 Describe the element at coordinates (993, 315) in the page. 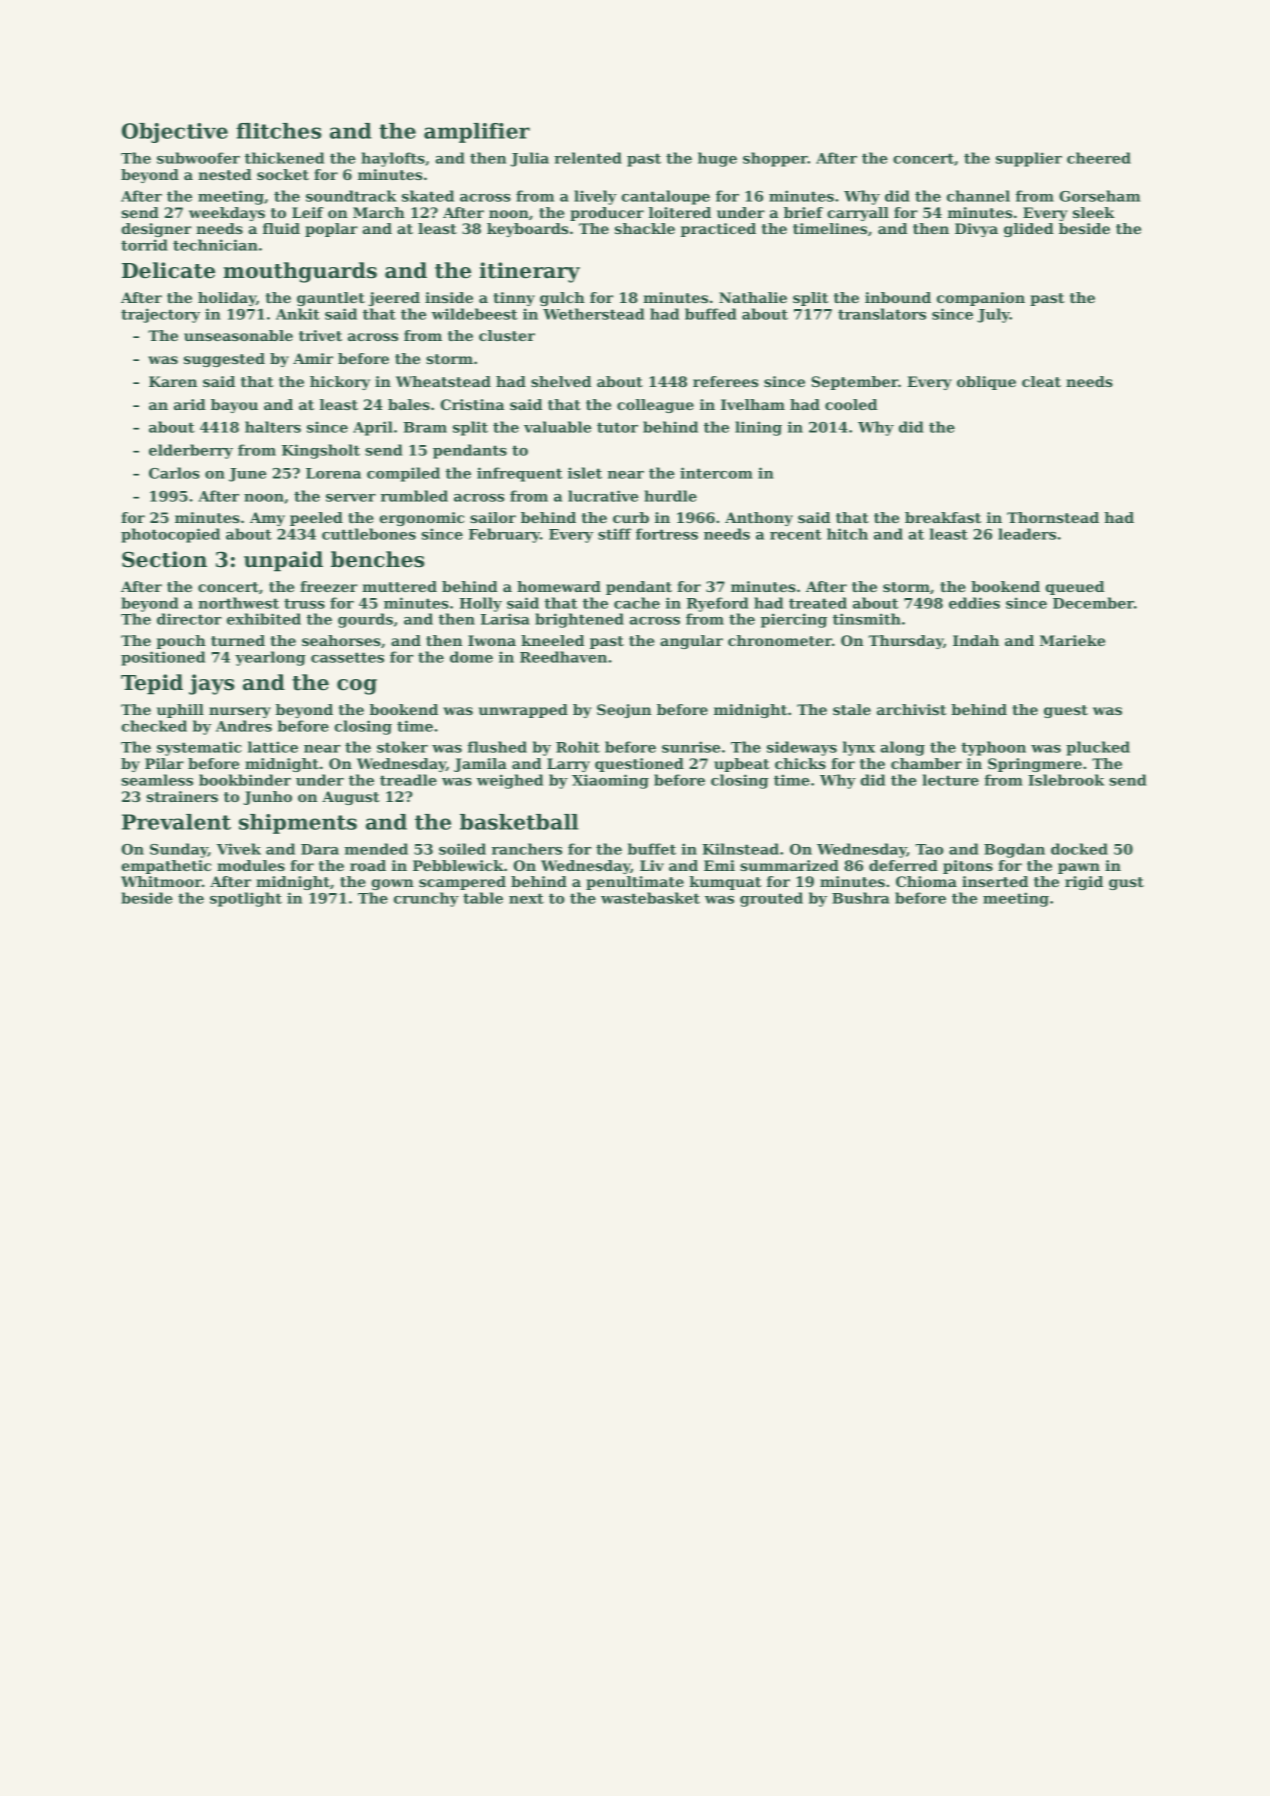

I see `July` at that location.
